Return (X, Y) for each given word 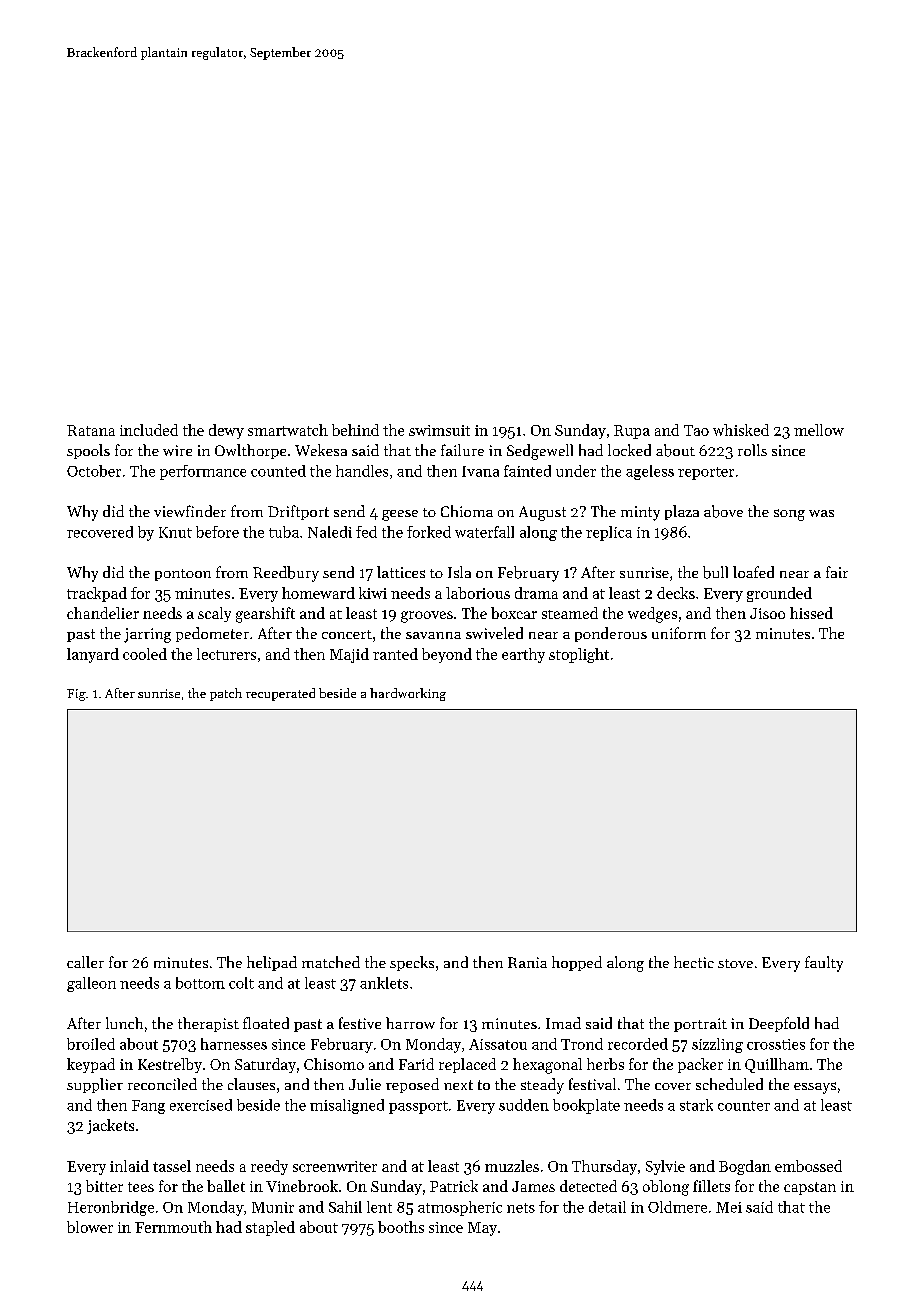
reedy (269, 1167)
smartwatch (288, 430)
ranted (395, 654)
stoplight (579, 655)
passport (418, 1107)
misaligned (347, 1106)
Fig (76, 695)
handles (362, 471)
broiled (91, 1044)
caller (85, 962)
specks (412, 963)
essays (815, 1088)
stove (735, 963)
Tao (696, 430)
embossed (808, 1166)
